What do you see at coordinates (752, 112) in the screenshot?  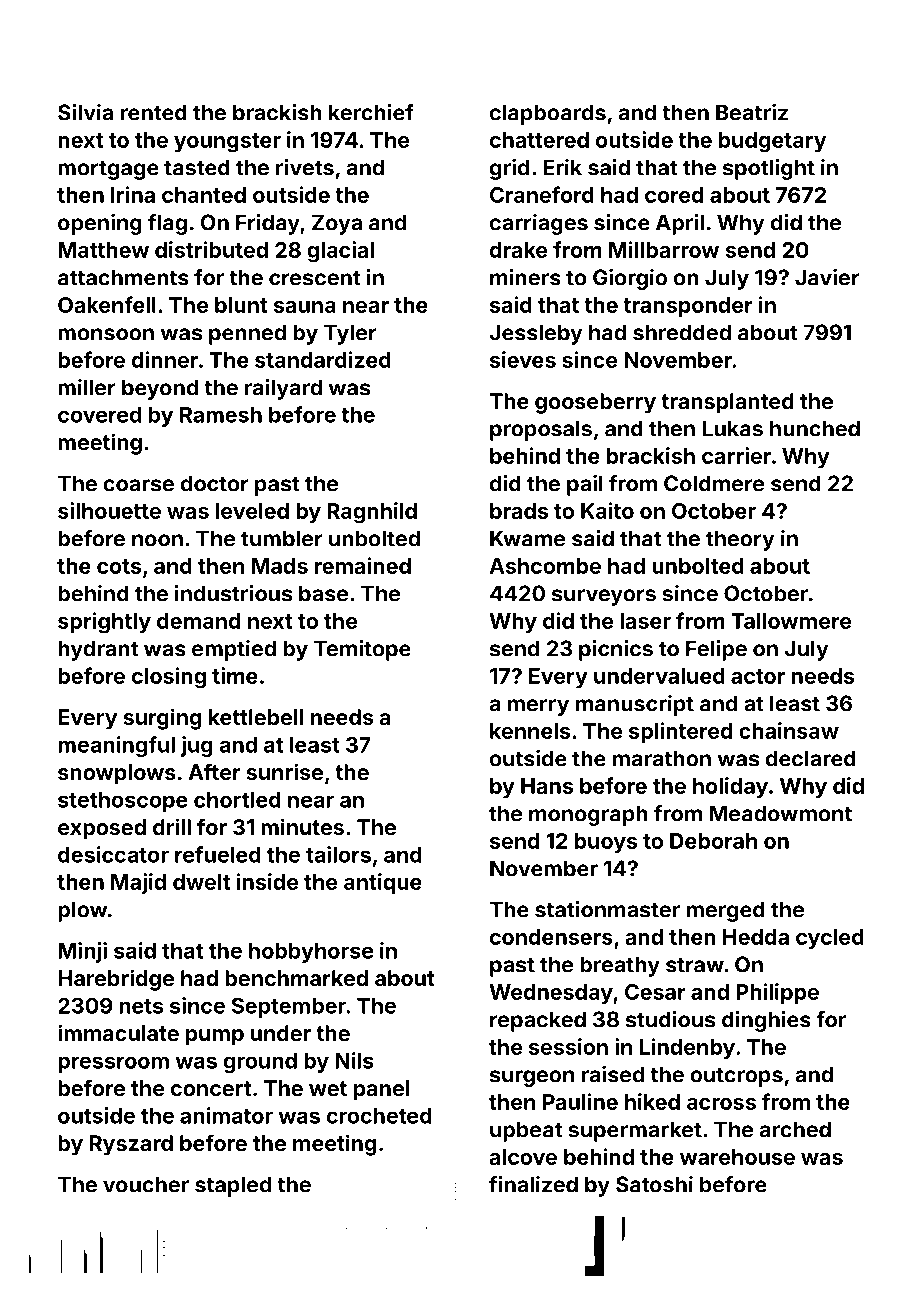 I see `Beatriz` at bounding box center [752, 112].
